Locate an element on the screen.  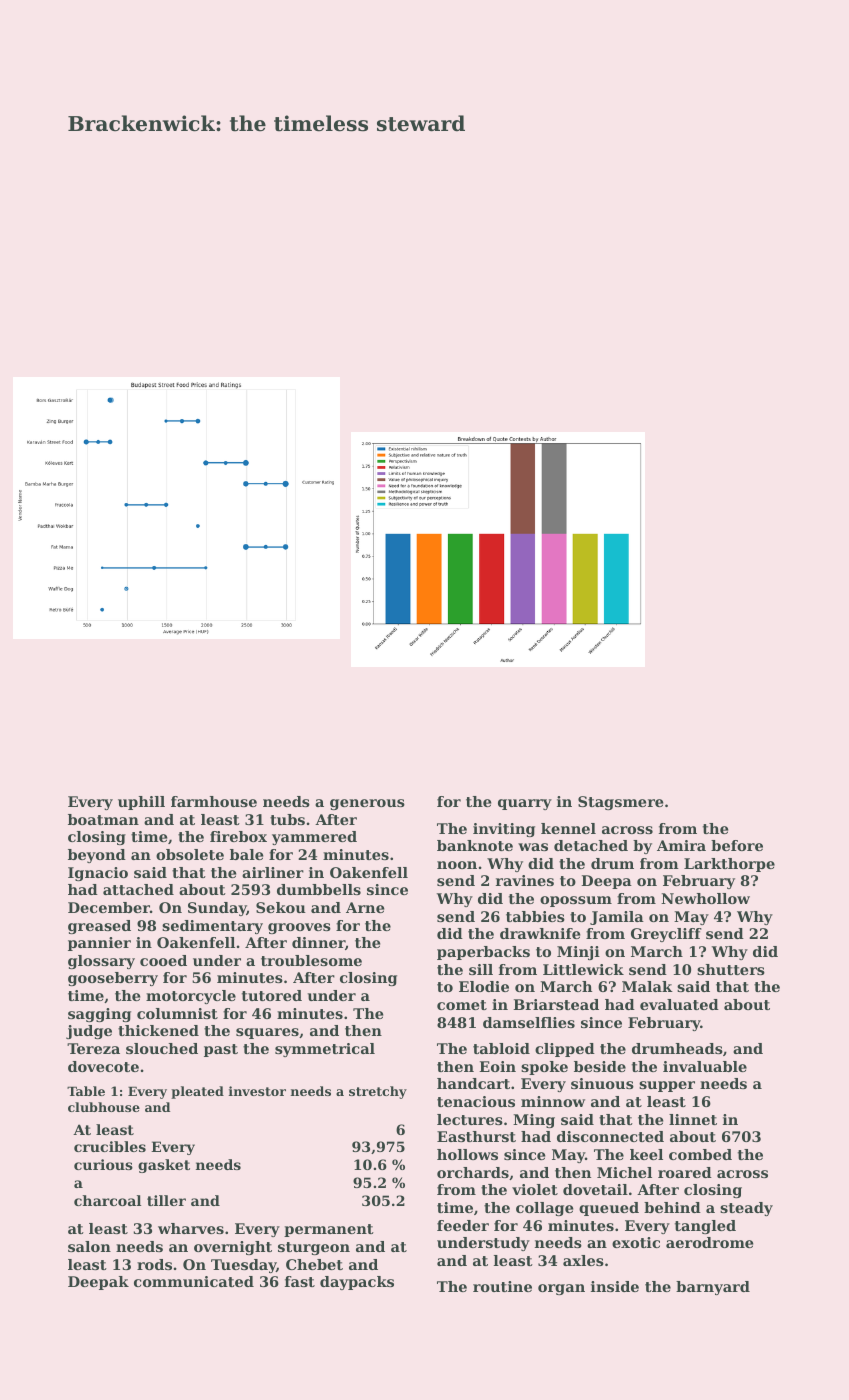
curious is located at coordinates (103, 1164).
